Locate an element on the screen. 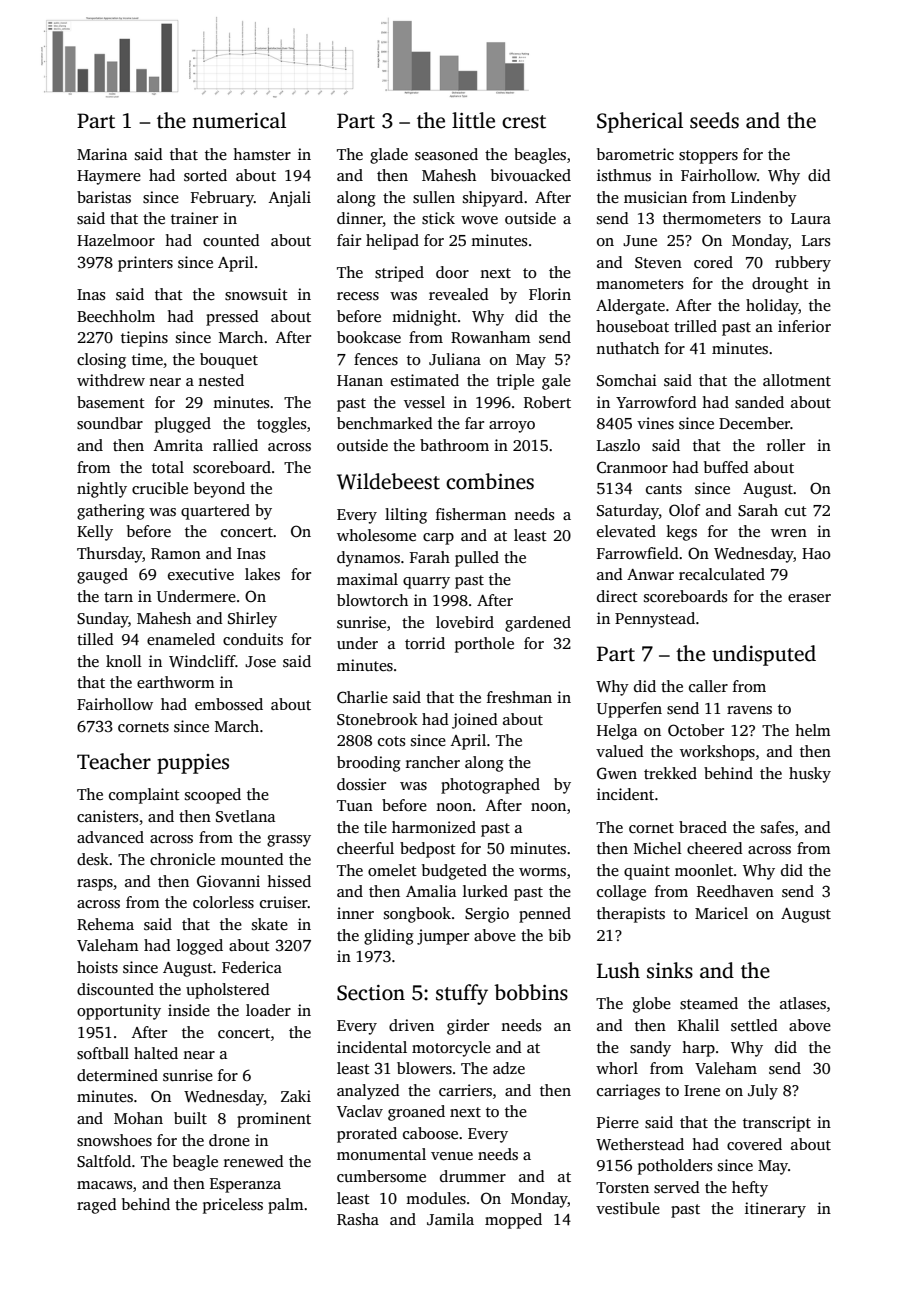 This screenshot has width=908, height=1316. vestibule is located at coordinates (628, 1208).
